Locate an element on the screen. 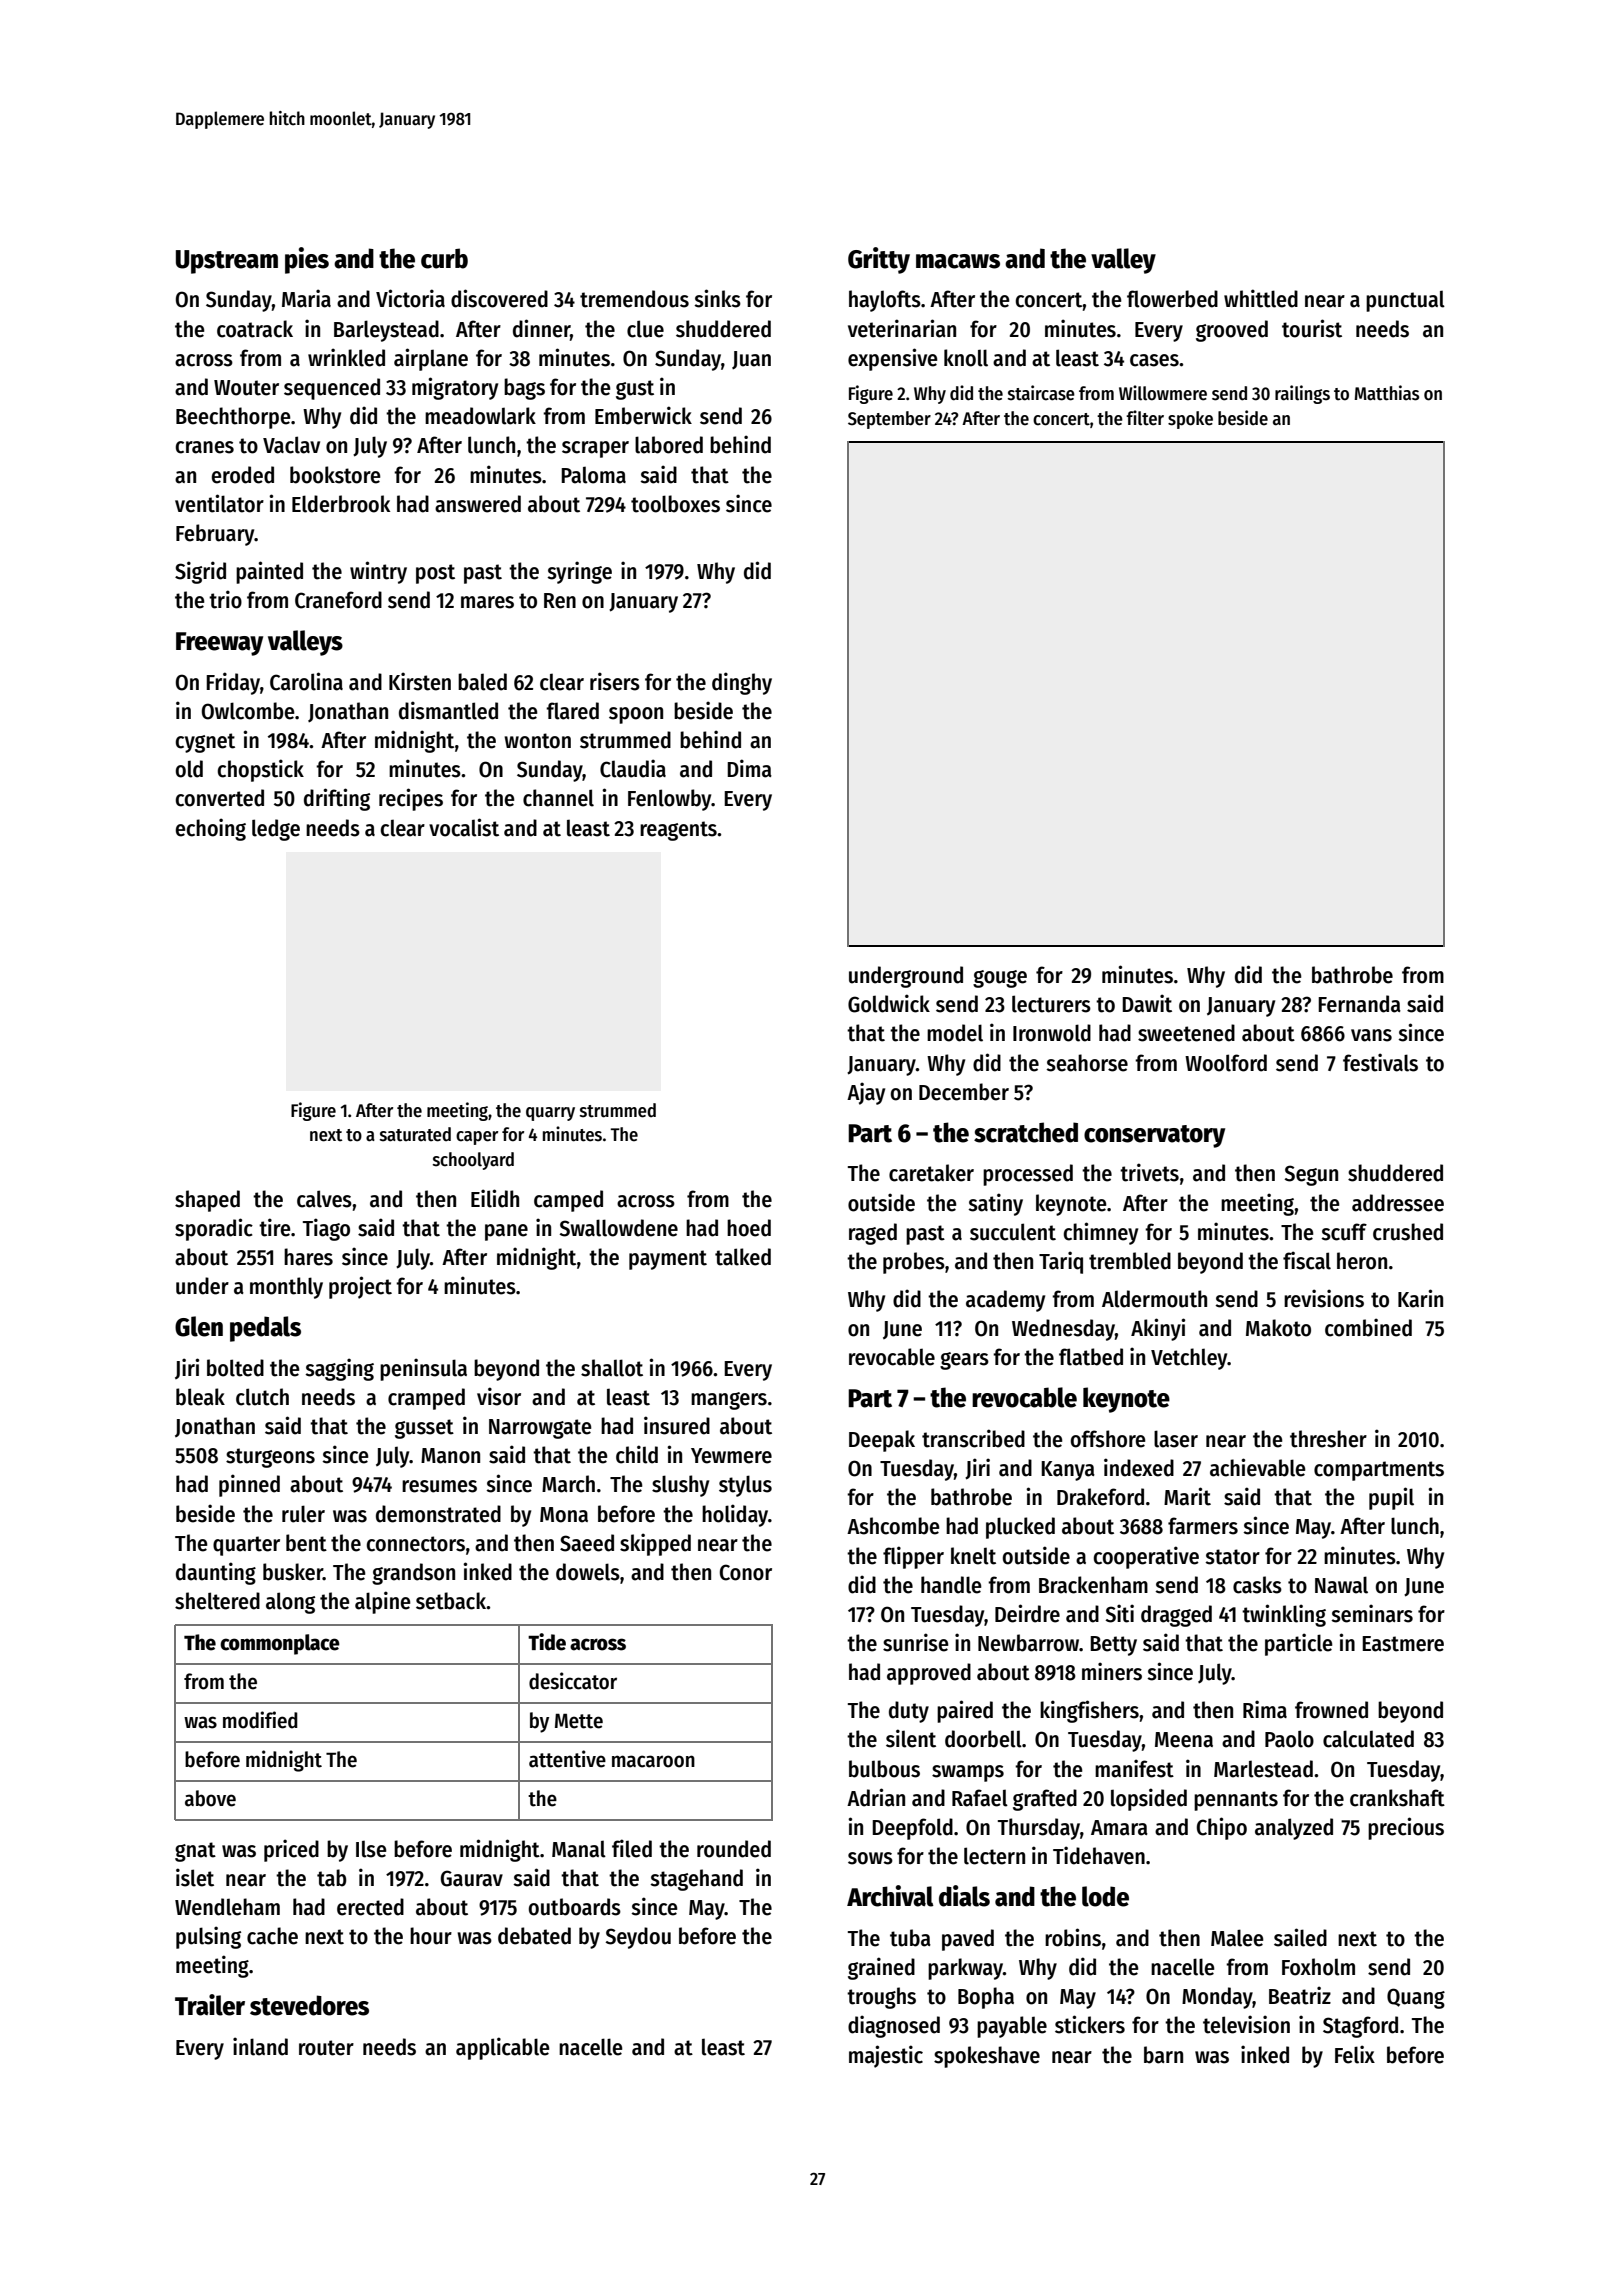 The width and height of the screenshot is (1620, 2292). bulbous is located at coordinates (884, 1769).
